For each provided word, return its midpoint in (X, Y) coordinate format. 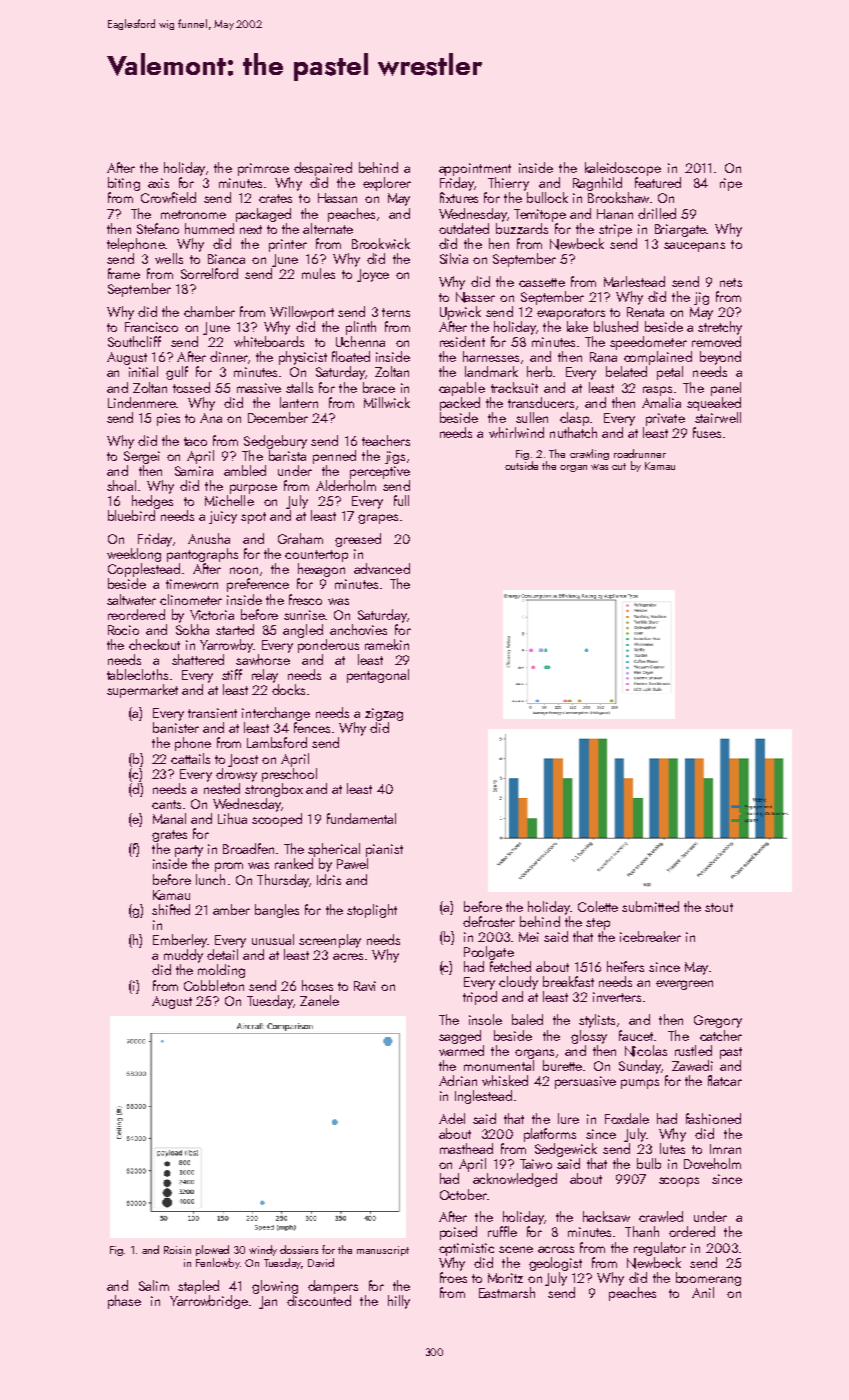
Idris (329, 879)
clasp (574, 419)
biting (124, 184)
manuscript (383, 1251)
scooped (277, 820)
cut (619, 466)
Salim (154, 1285)
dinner (229, 356)
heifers (625, 966)
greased (358, 540)
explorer (387, 184)
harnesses (491, 356)
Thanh (642, 1231)
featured (658, 182)
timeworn (192, 584)
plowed (212, 1250)
